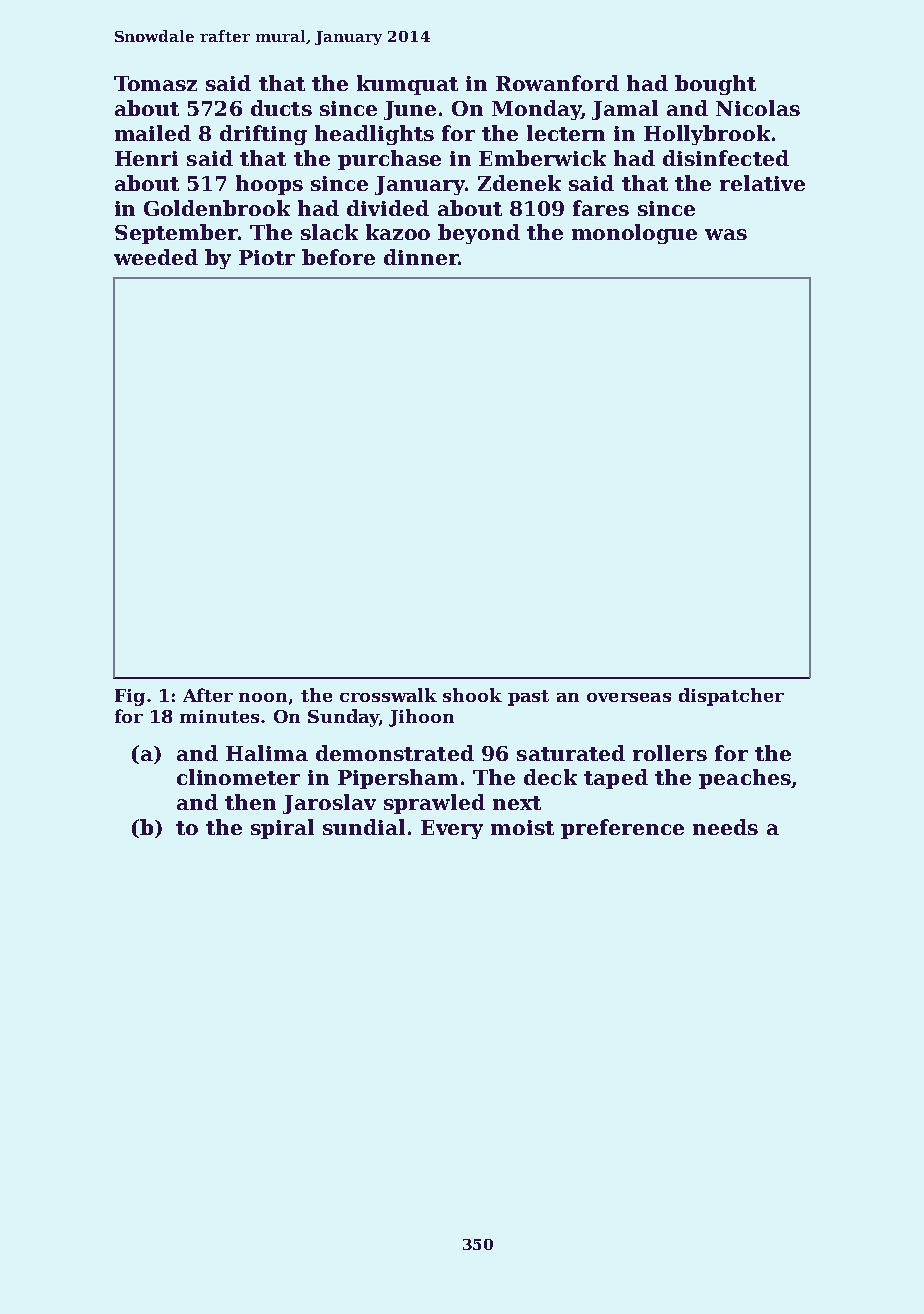  I want to click on sundial, so click(364, 827).
